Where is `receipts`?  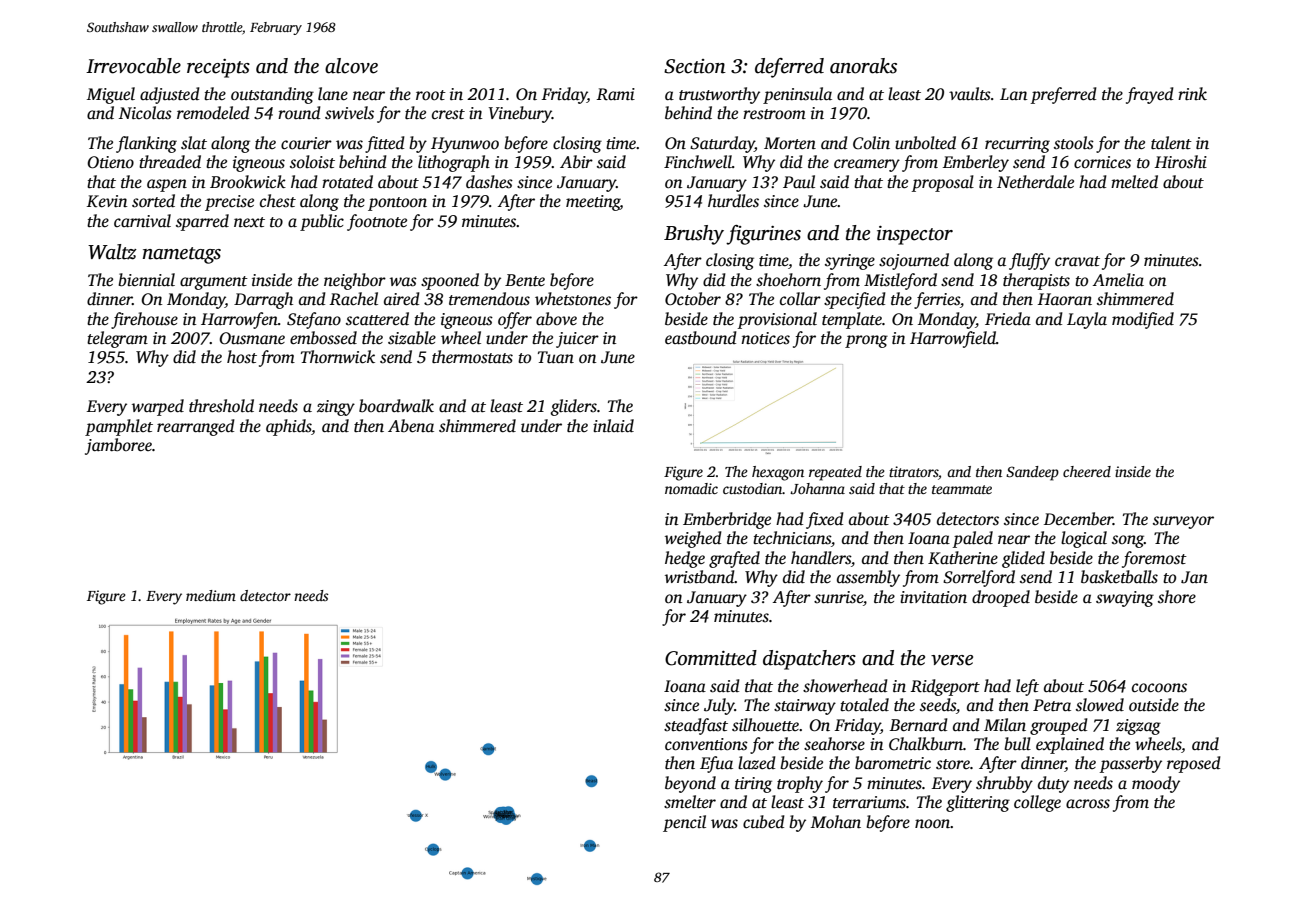
receipts is located at coordinates (218, 68).
